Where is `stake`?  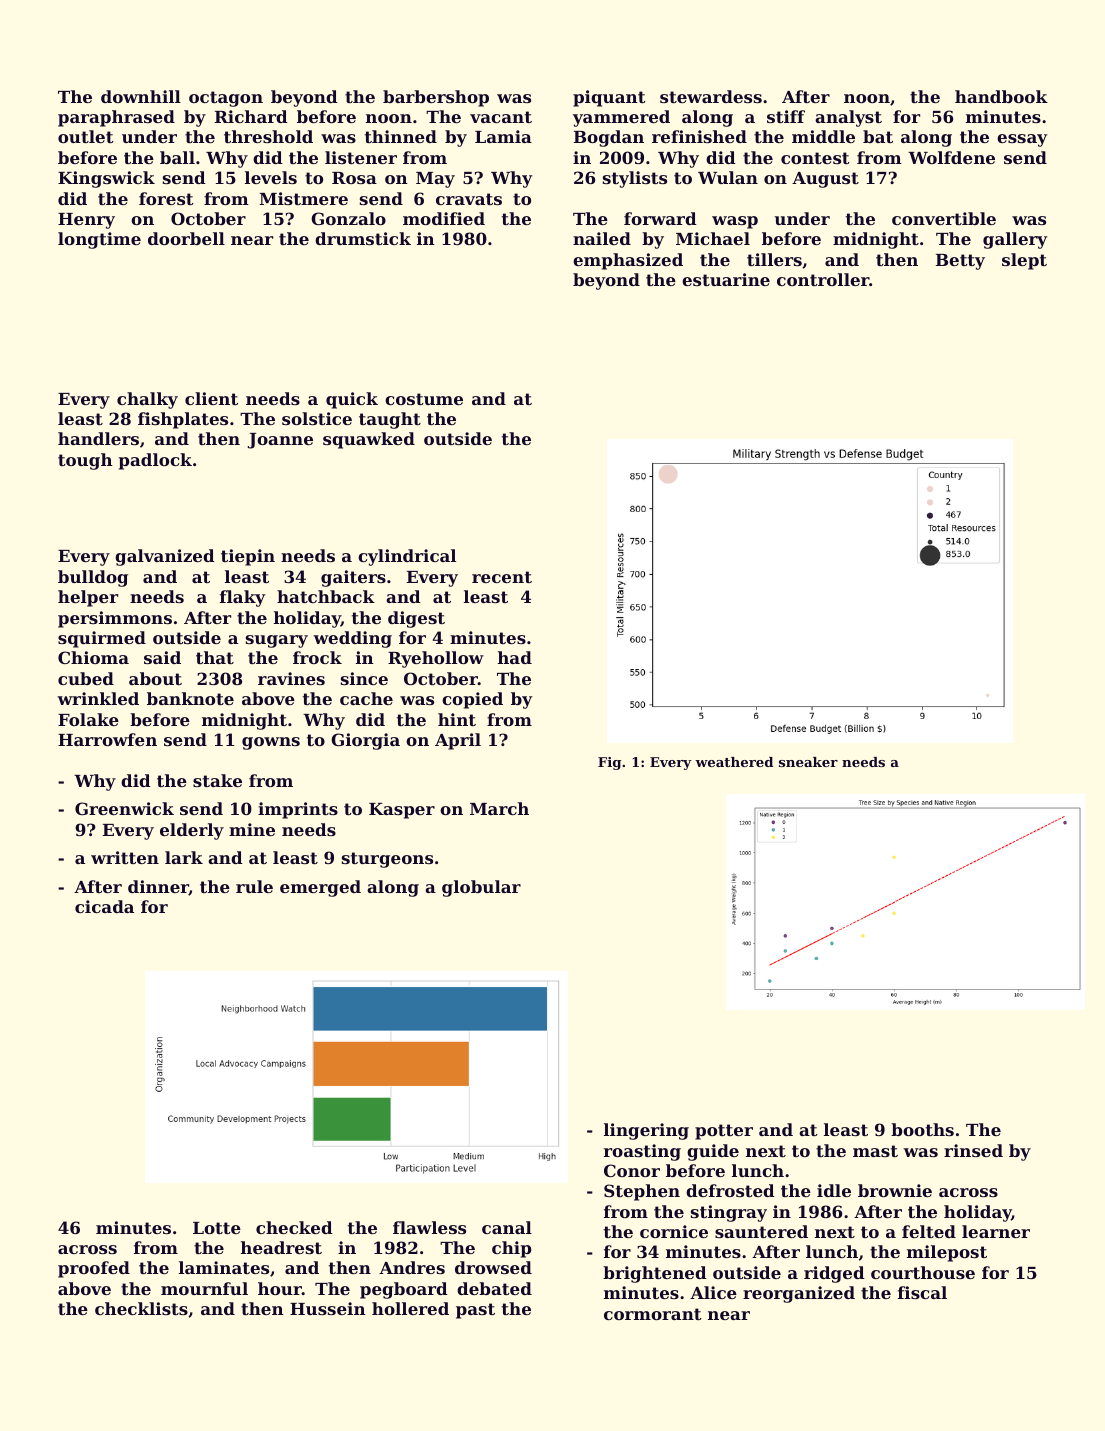
stake is located at coordinates (217, 780).
